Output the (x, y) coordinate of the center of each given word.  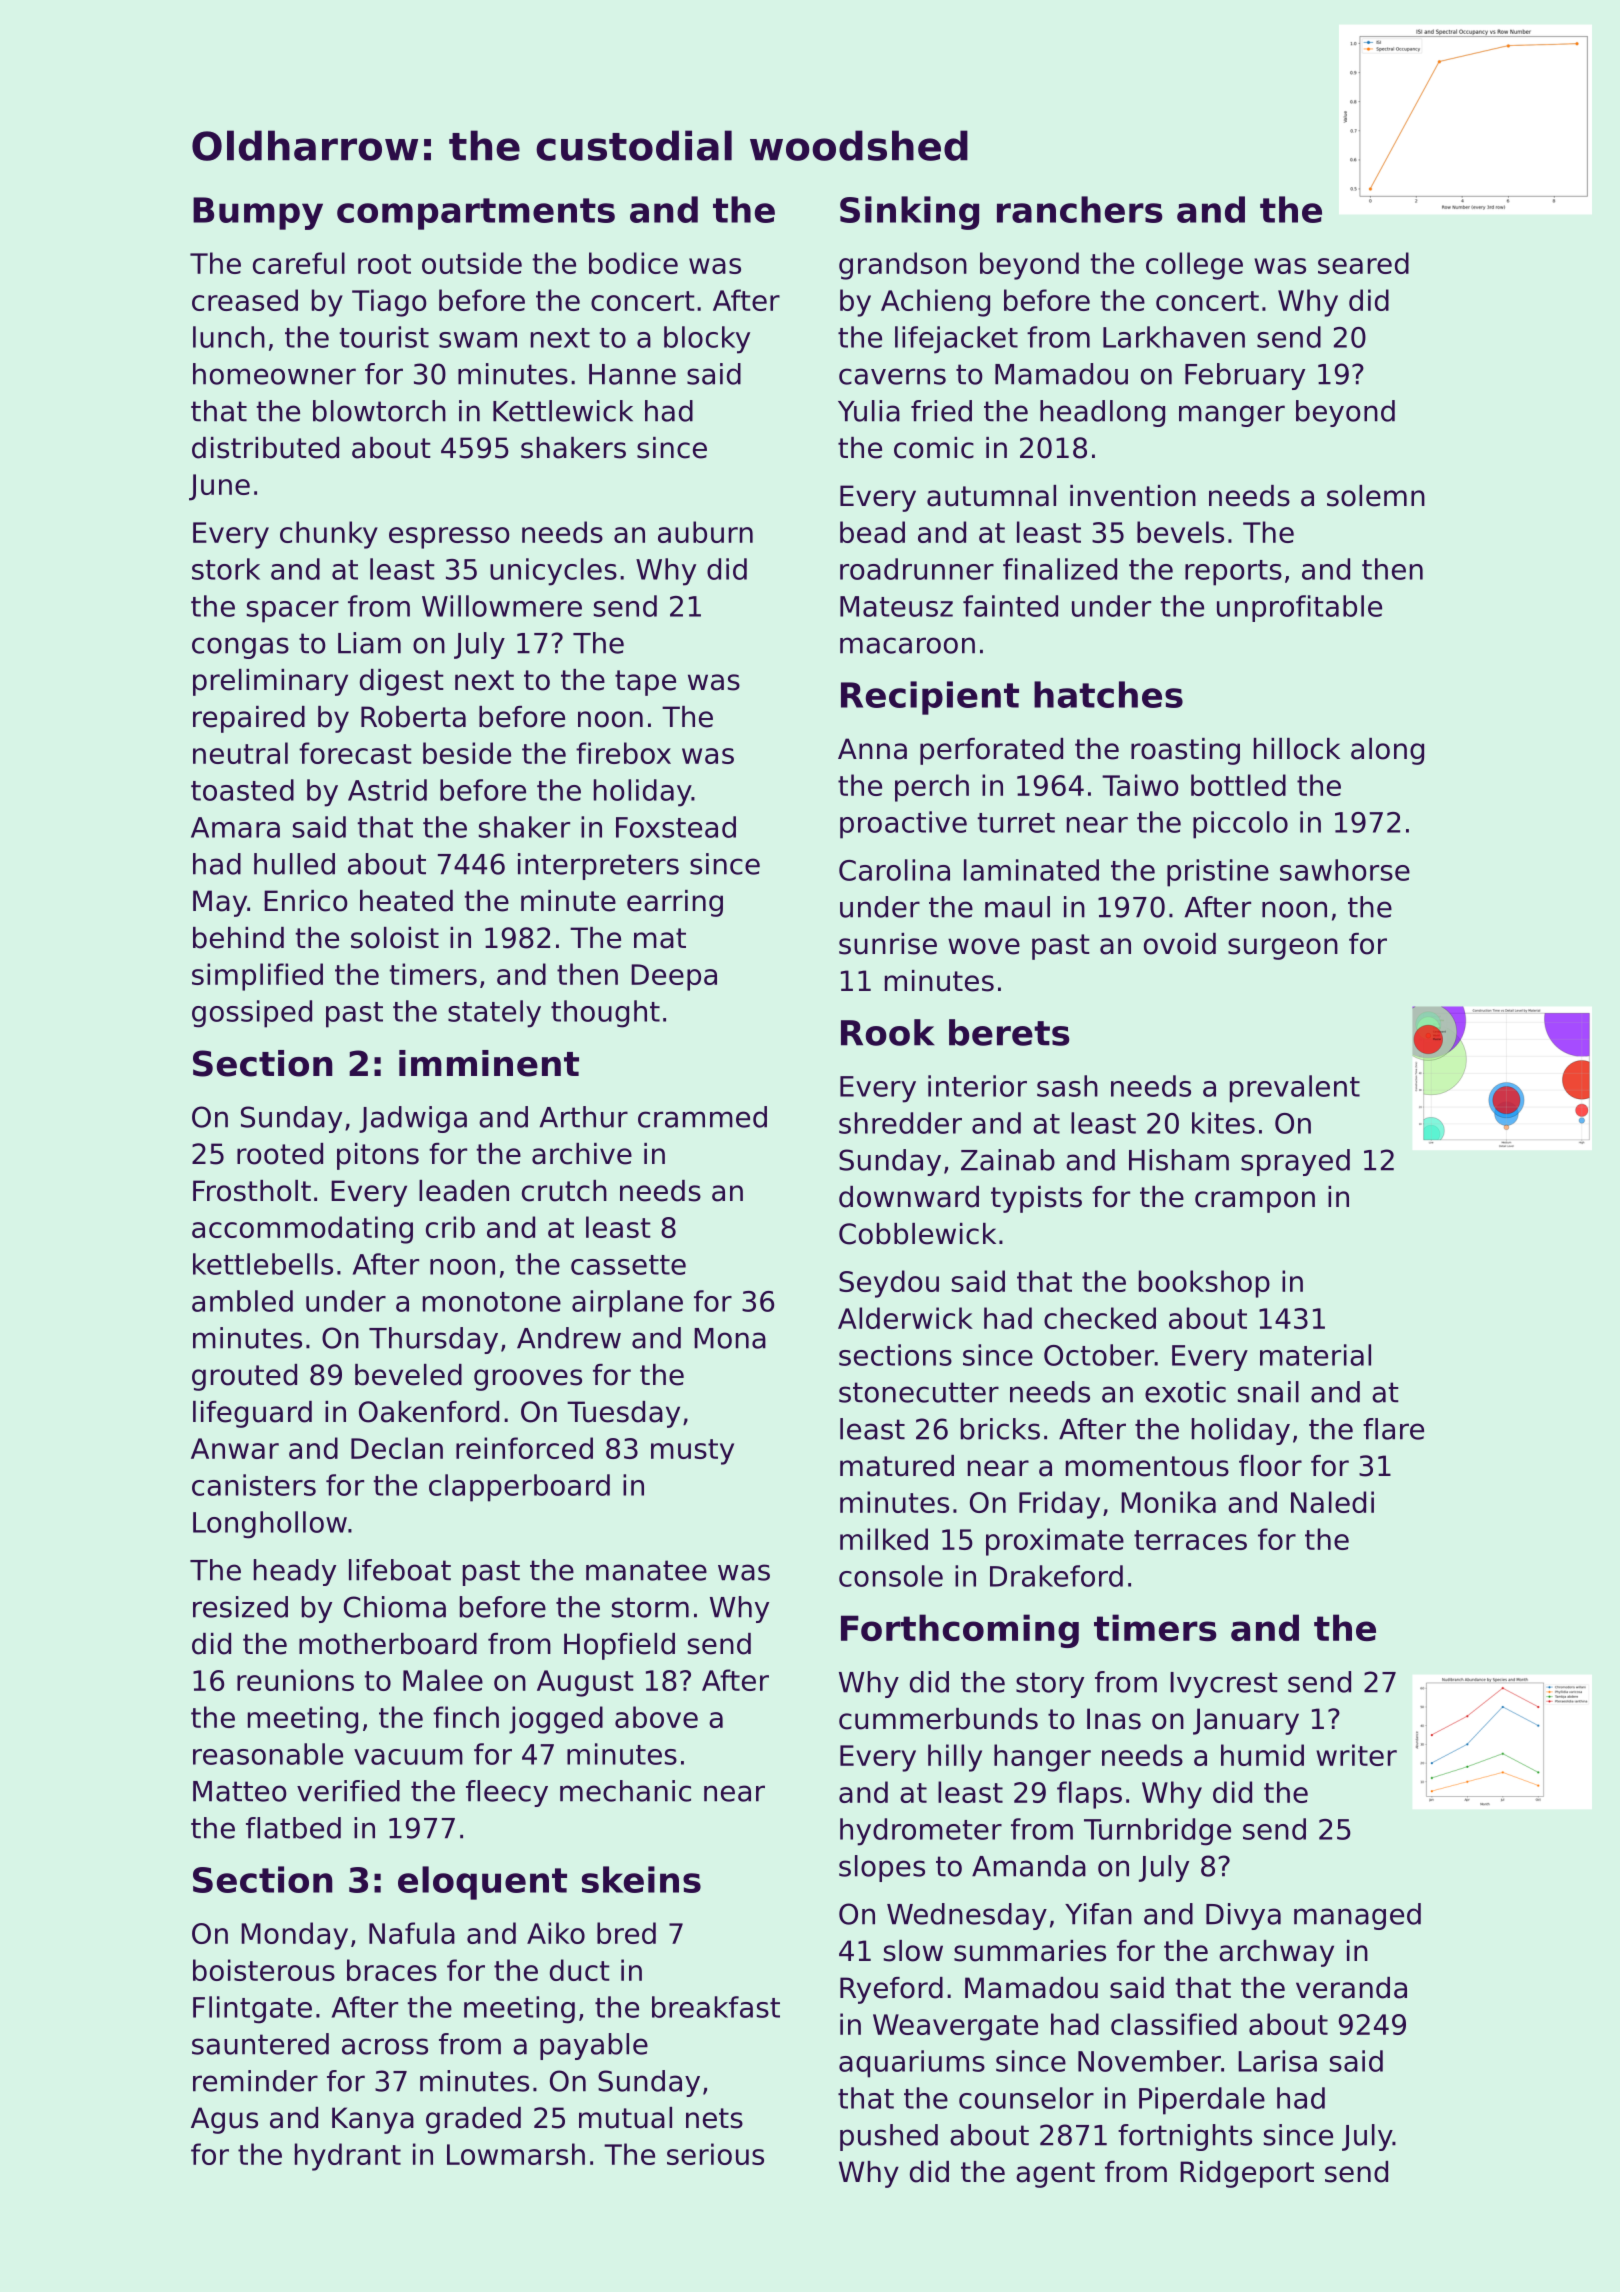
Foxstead (676, 827)
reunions (295, 1680)
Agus (224, 2120)
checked (1100, 1318)
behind (238, 938)
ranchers (1080, 209)
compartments (476, 214)
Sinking (909, 213)
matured (897, 1466)
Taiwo (1140, 785)
